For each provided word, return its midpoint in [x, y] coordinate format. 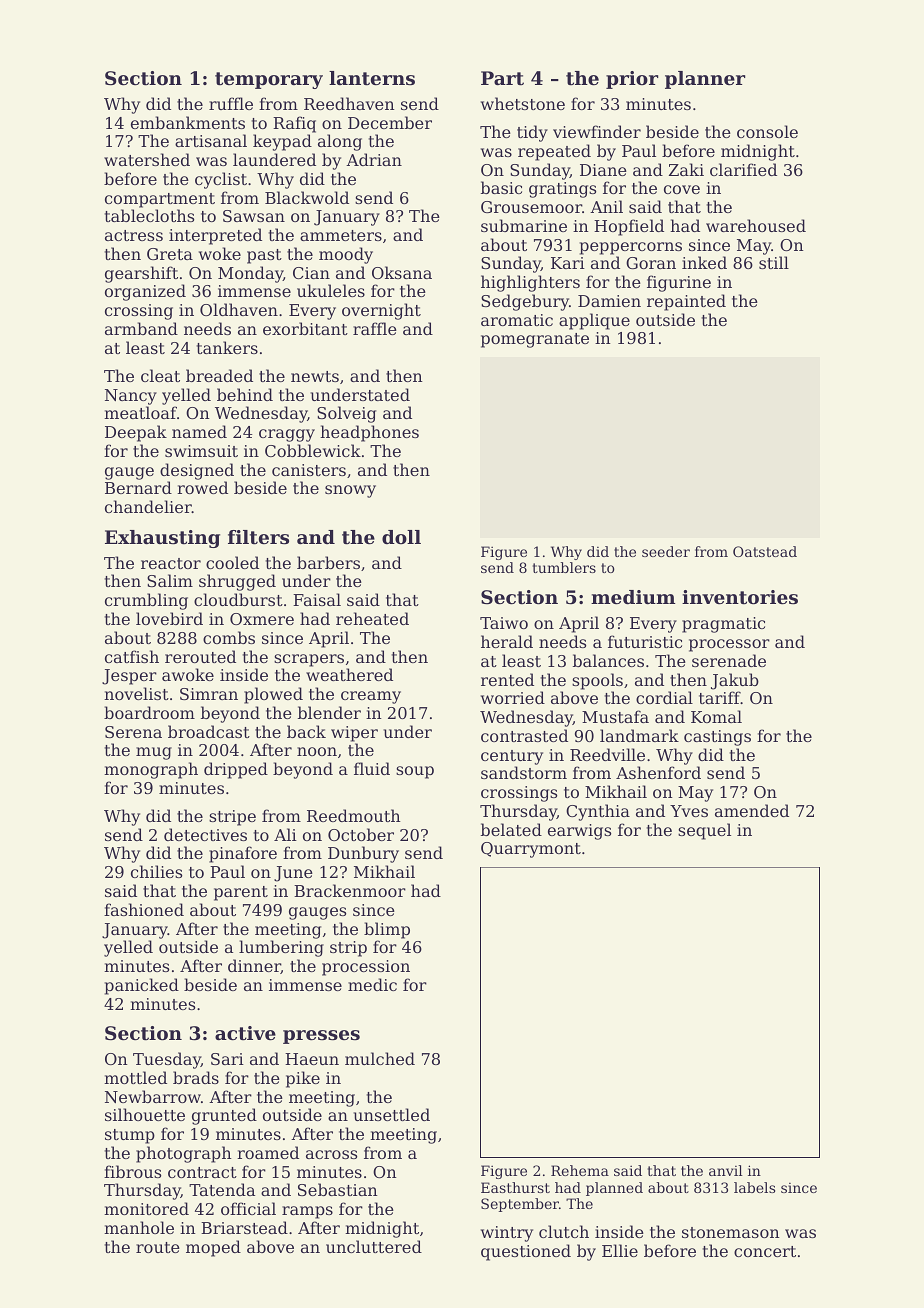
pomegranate [535, 340]
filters [258, 537]
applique [594, 321]
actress [134, 235]
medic [372, 984]
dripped [236, 770]
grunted [224, 1116]
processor [729, 645]
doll [401, 537]
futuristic [645, 641]
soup [415, 772]
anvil [726, 1170]
